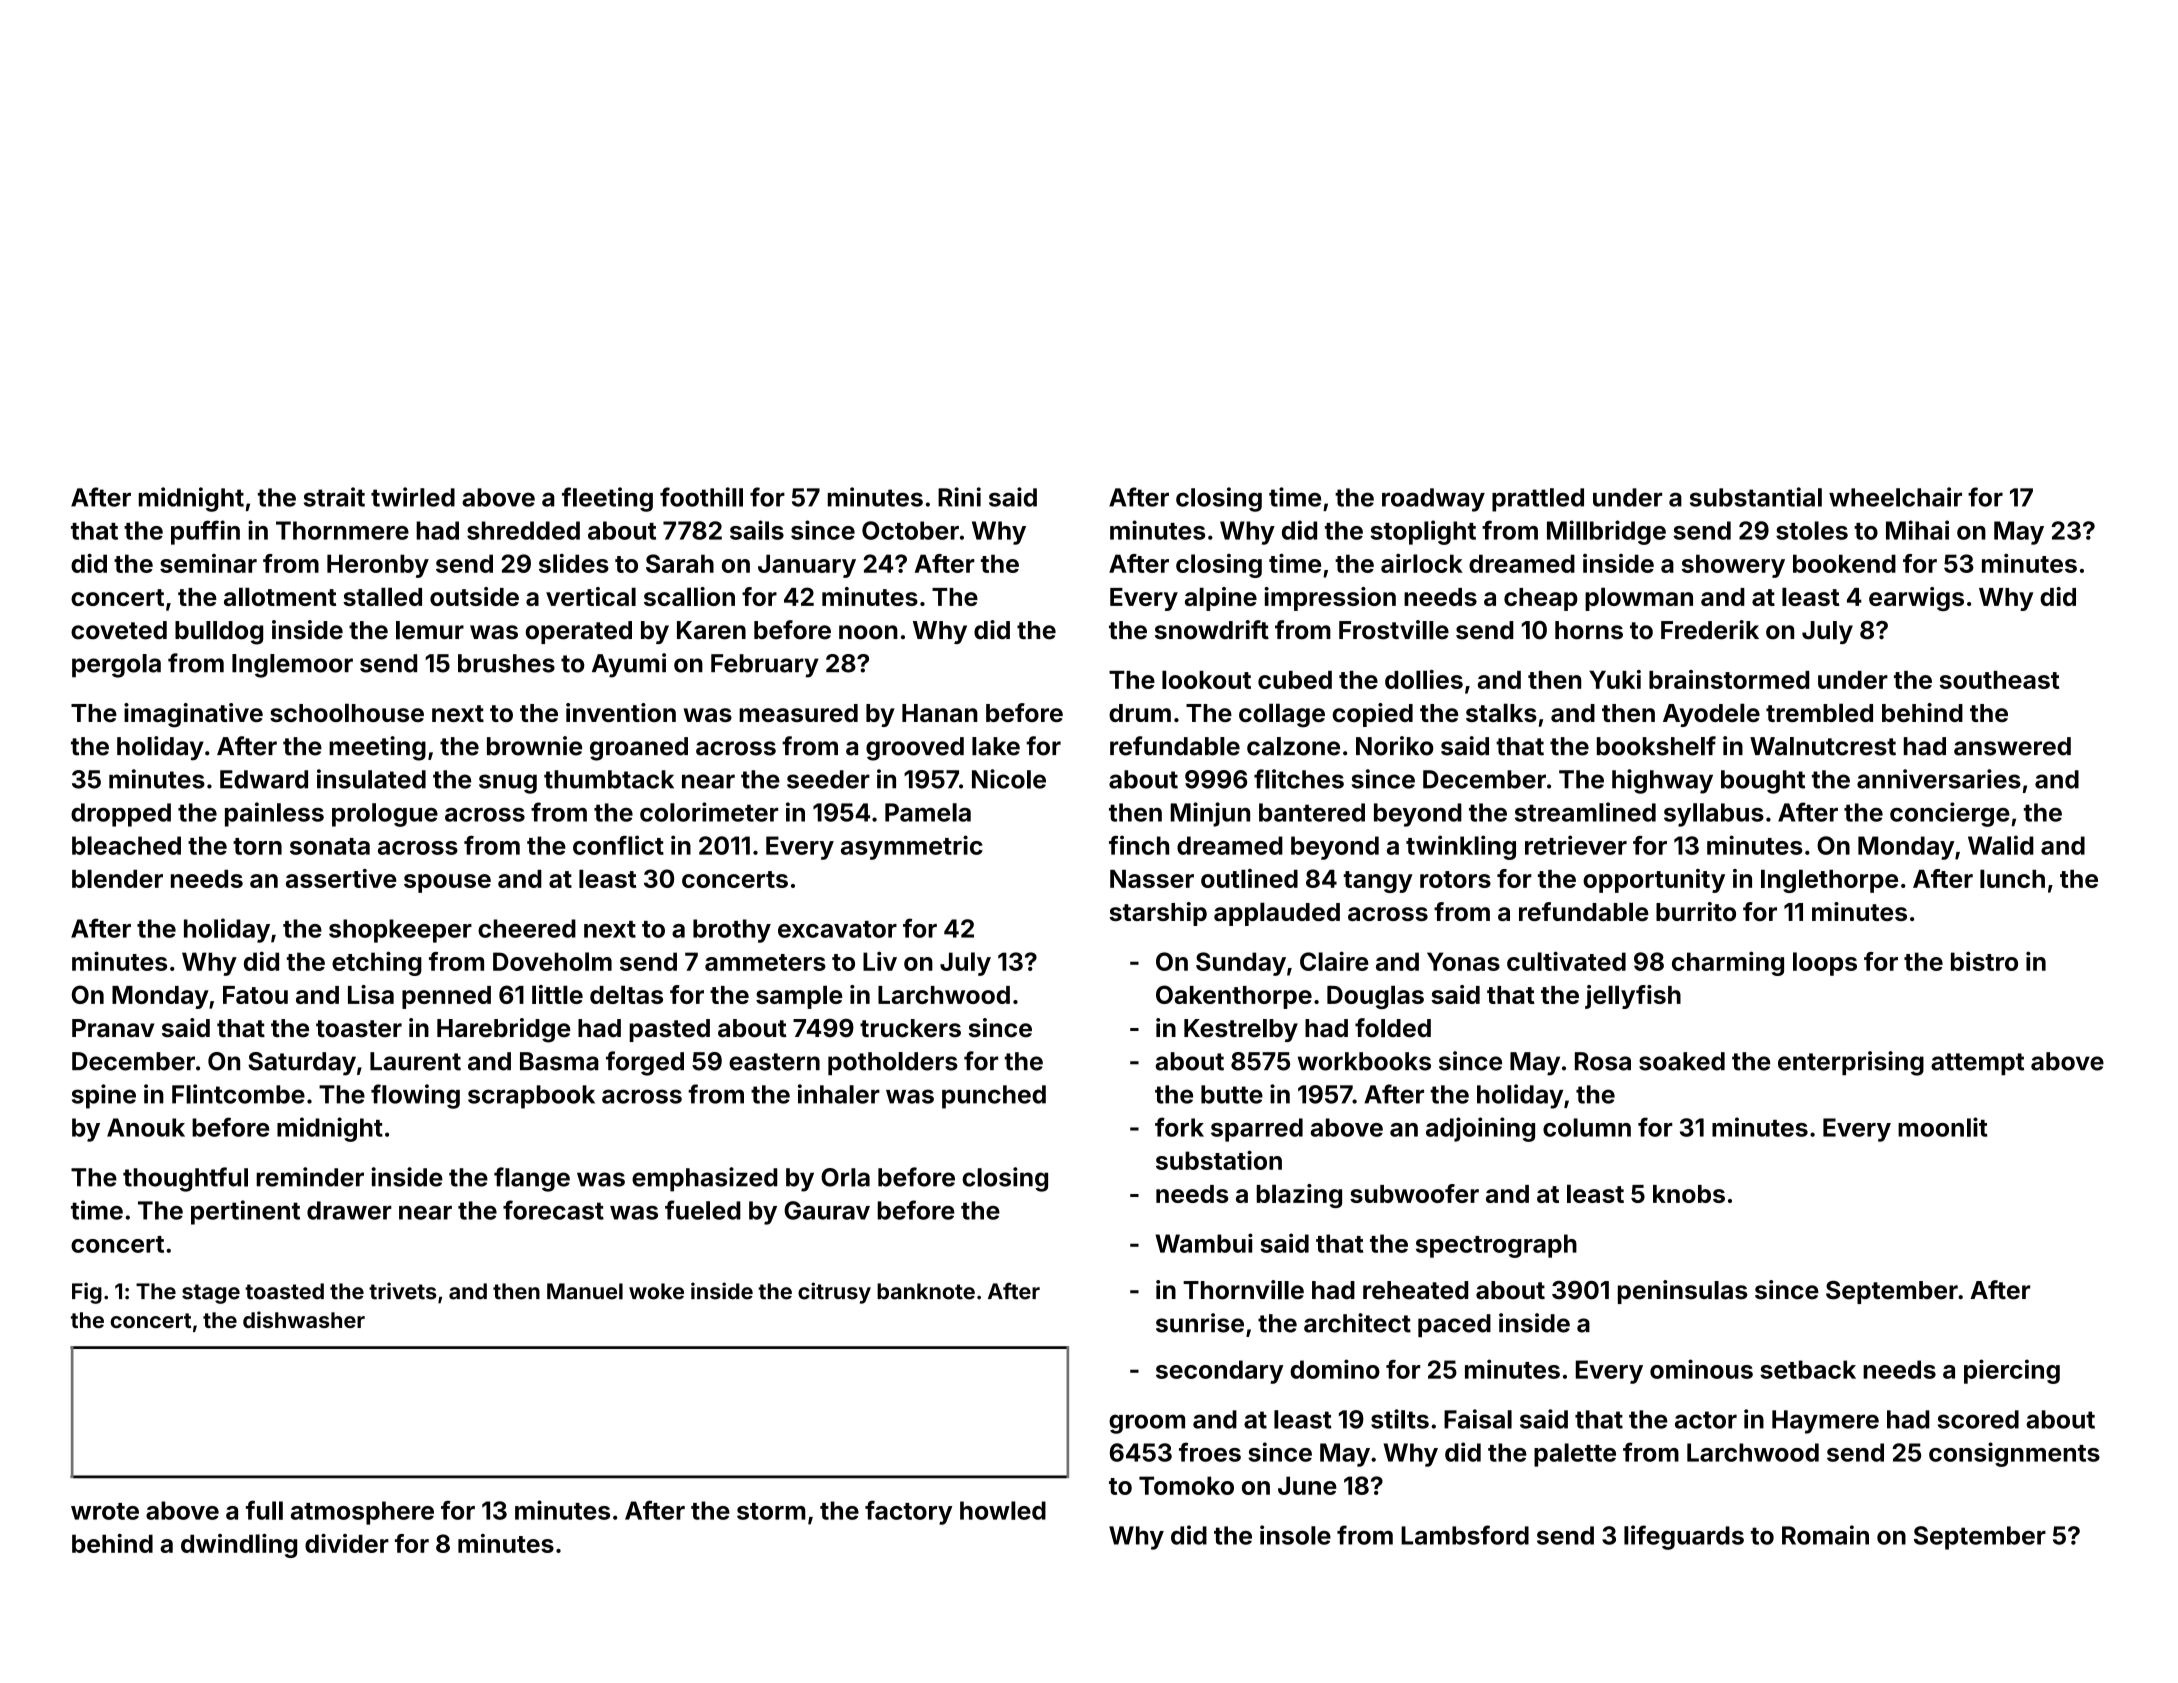  What do you see at coordinates (1465, 1535) in the screenshot?
I see `Lambsford` at bounding box center [1465, 1535].
